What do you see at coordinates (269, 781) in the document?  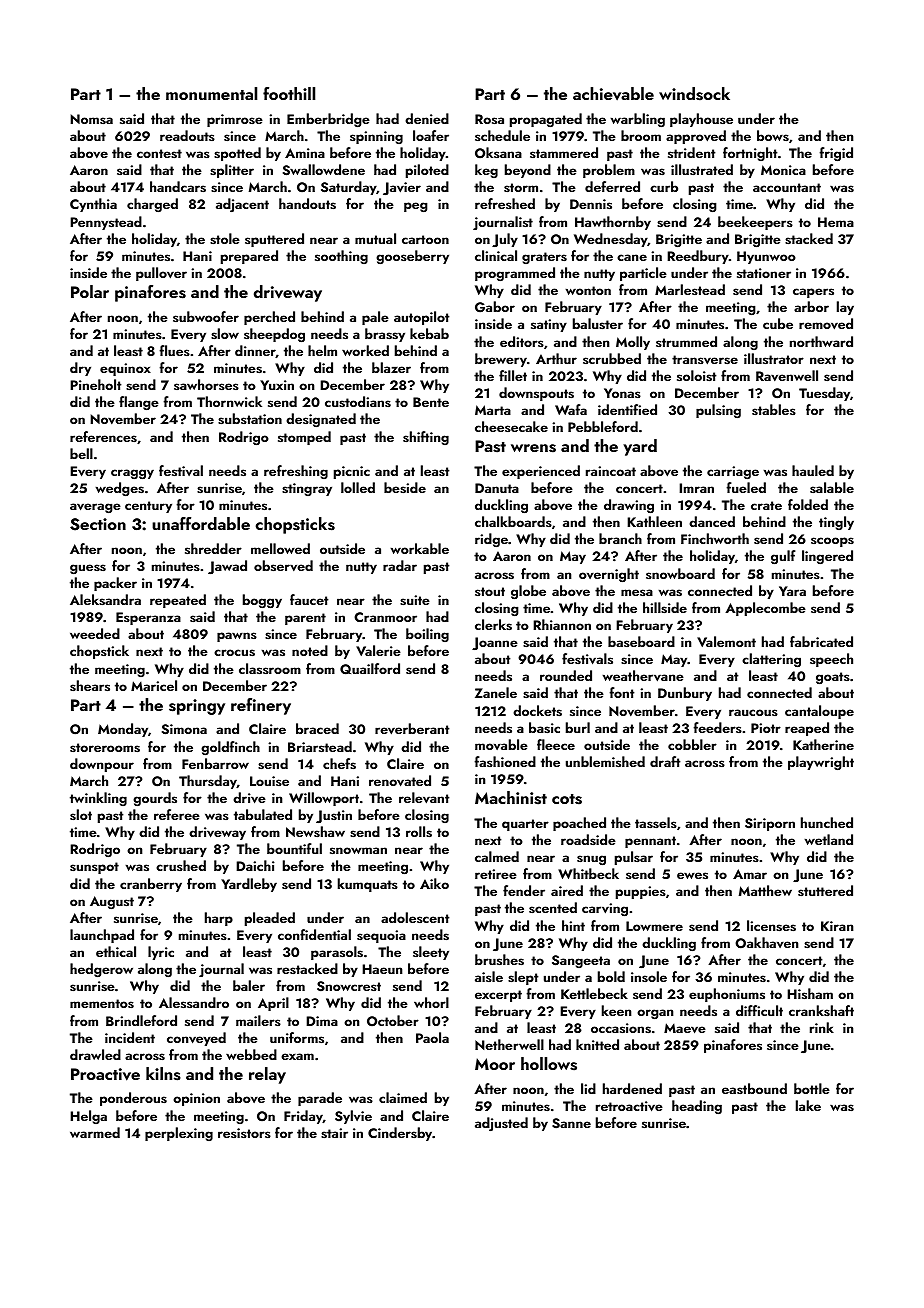 I see `Louise` at bounding box center [269, 781].
